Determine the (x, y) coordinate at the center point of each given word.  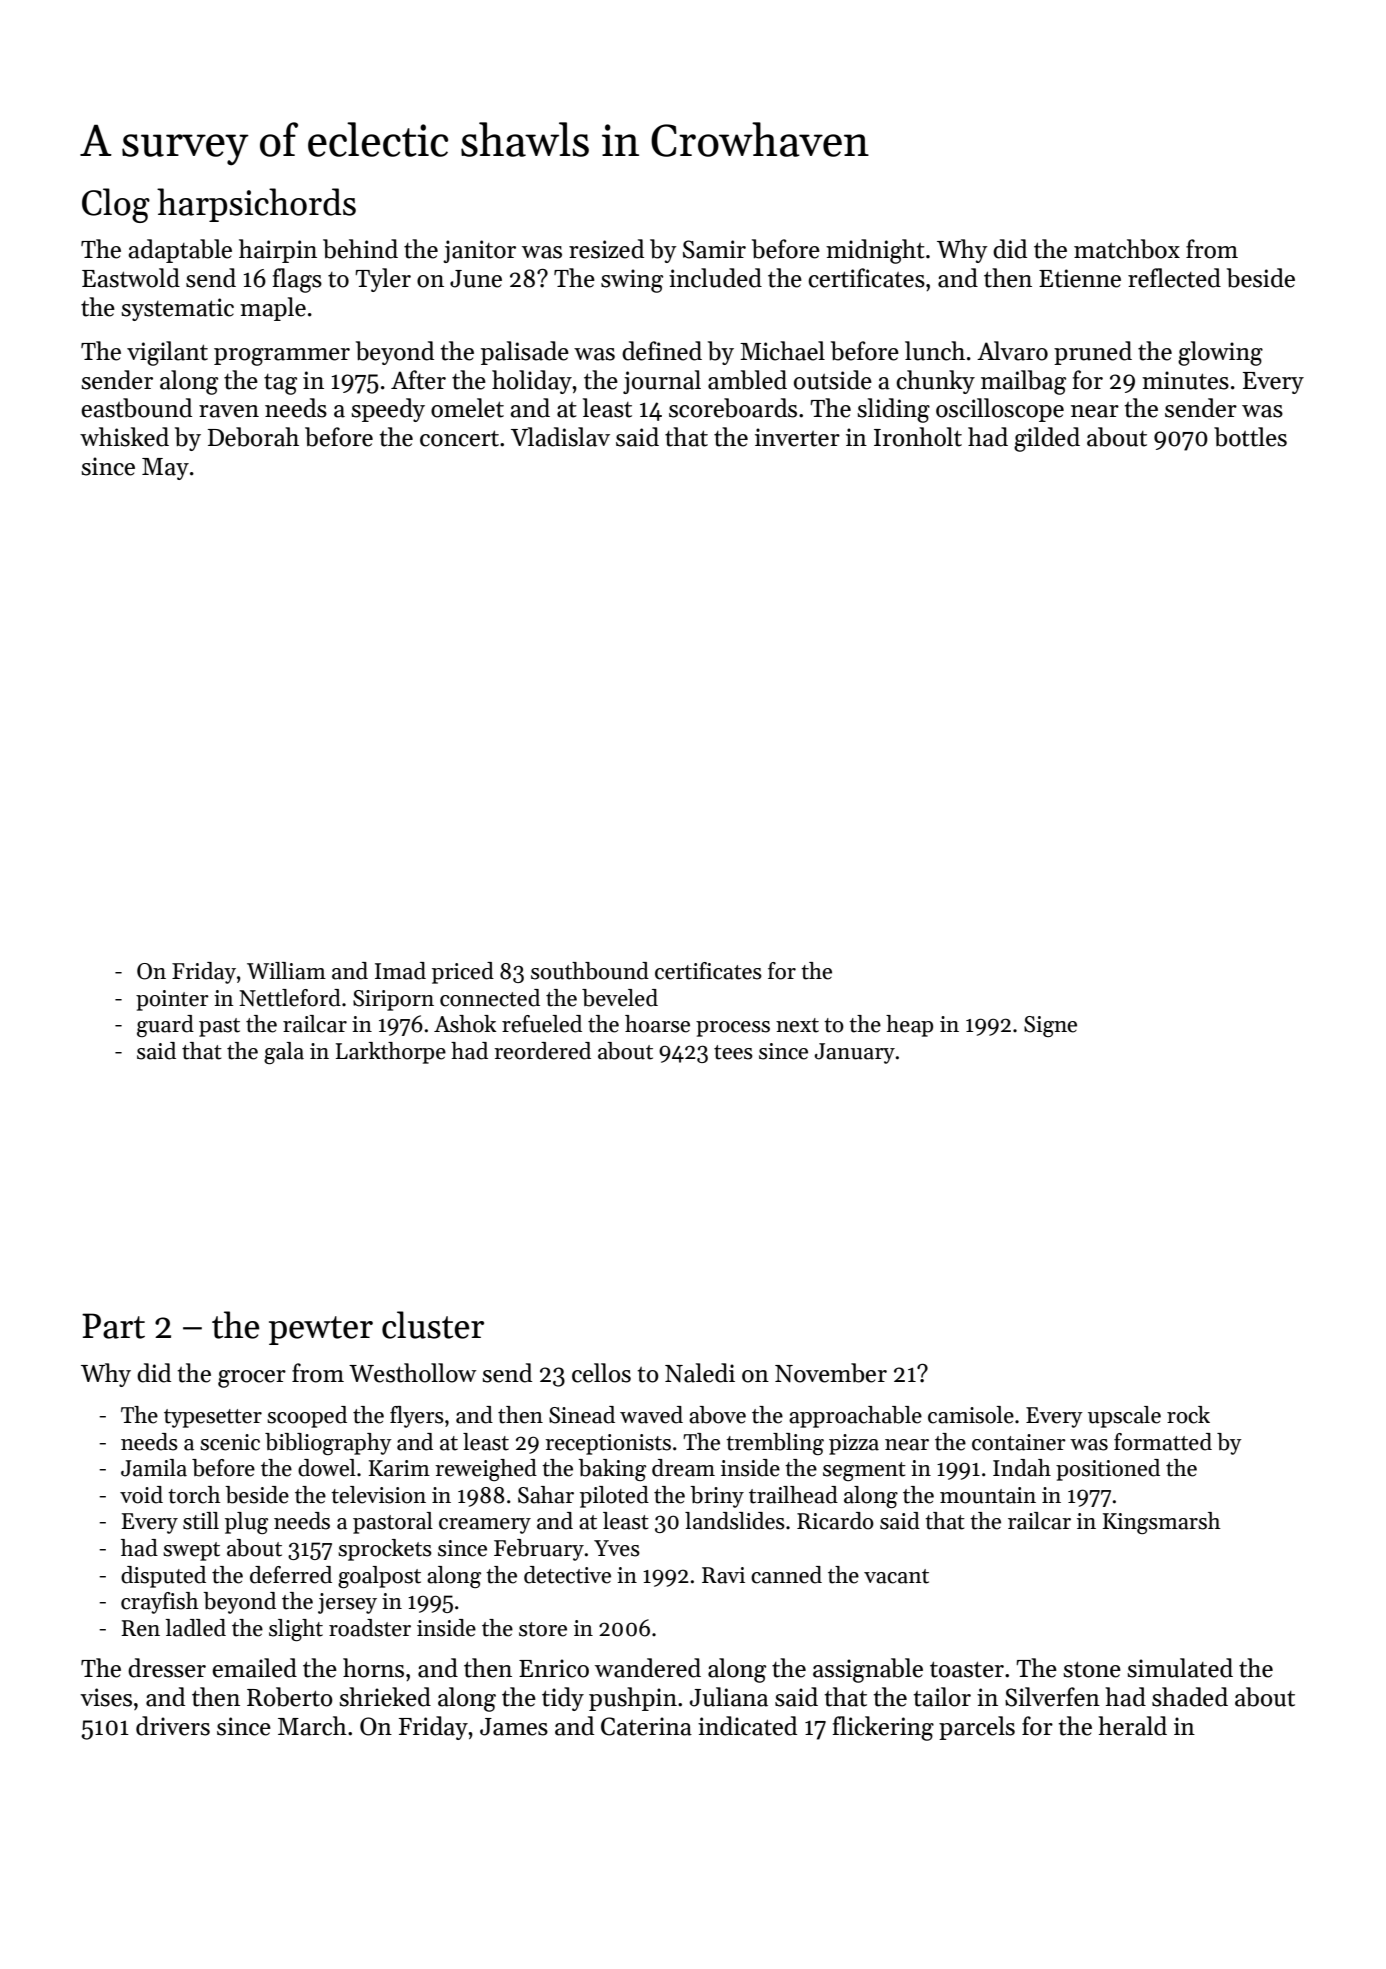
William (286, 971)
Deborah (253, 437)
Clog (116, 205)
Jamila (154, 1468)
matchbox (1127, 249)
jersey (347, 1603)
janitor (479, 251)
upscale (1124, 1417)
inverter (797, 437)
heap (909, 1026)
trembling (775, 1444)
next (797, 1025)
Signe (1050, 1026)
